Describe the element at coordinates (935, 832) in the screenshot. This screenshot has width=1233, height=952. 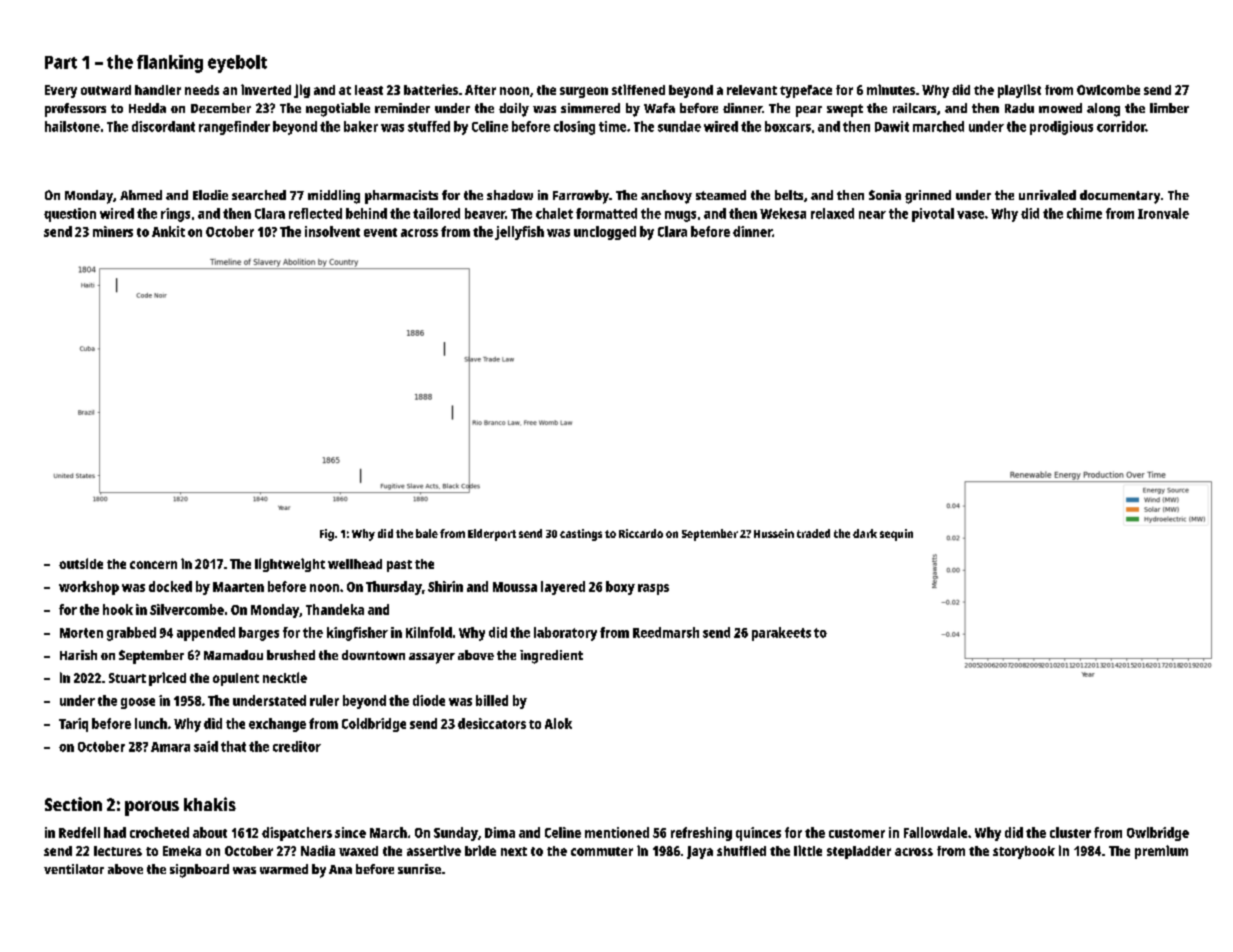
I see `Fallowdale` at that location.
